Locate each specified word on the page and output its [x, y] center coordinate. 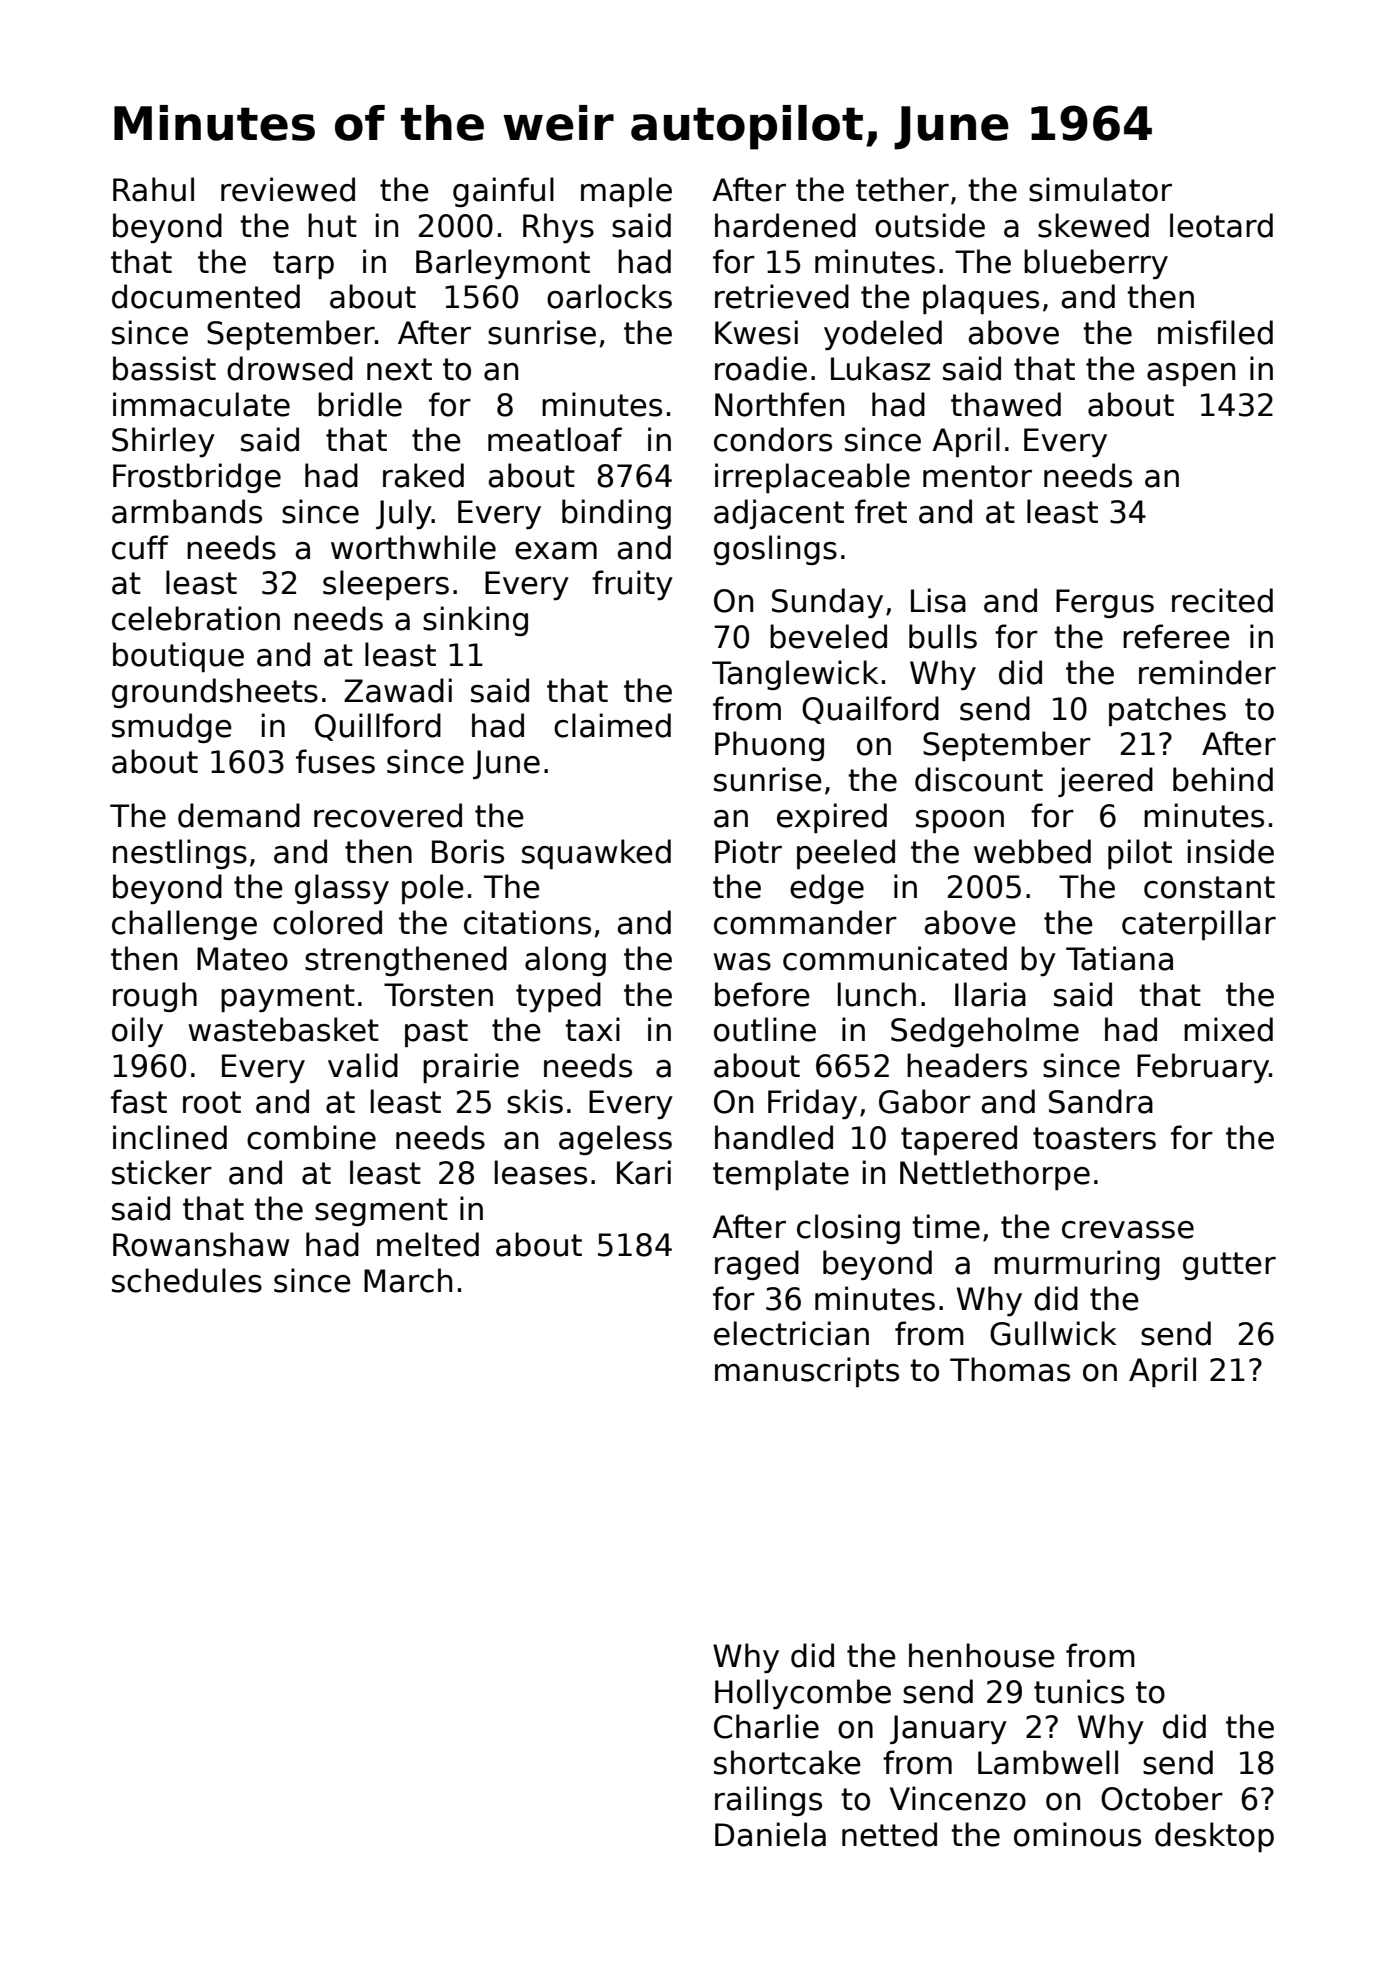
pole [433, 889]
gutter [1229, 1266]
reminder [1207, 672]
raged [757, 1265]
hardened [785, 225]
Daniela [770, 1834]
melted [428, 1244]
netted [889, 1834]
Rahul [153, 189]
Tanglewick [795, 675]
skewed [1093, 225]
